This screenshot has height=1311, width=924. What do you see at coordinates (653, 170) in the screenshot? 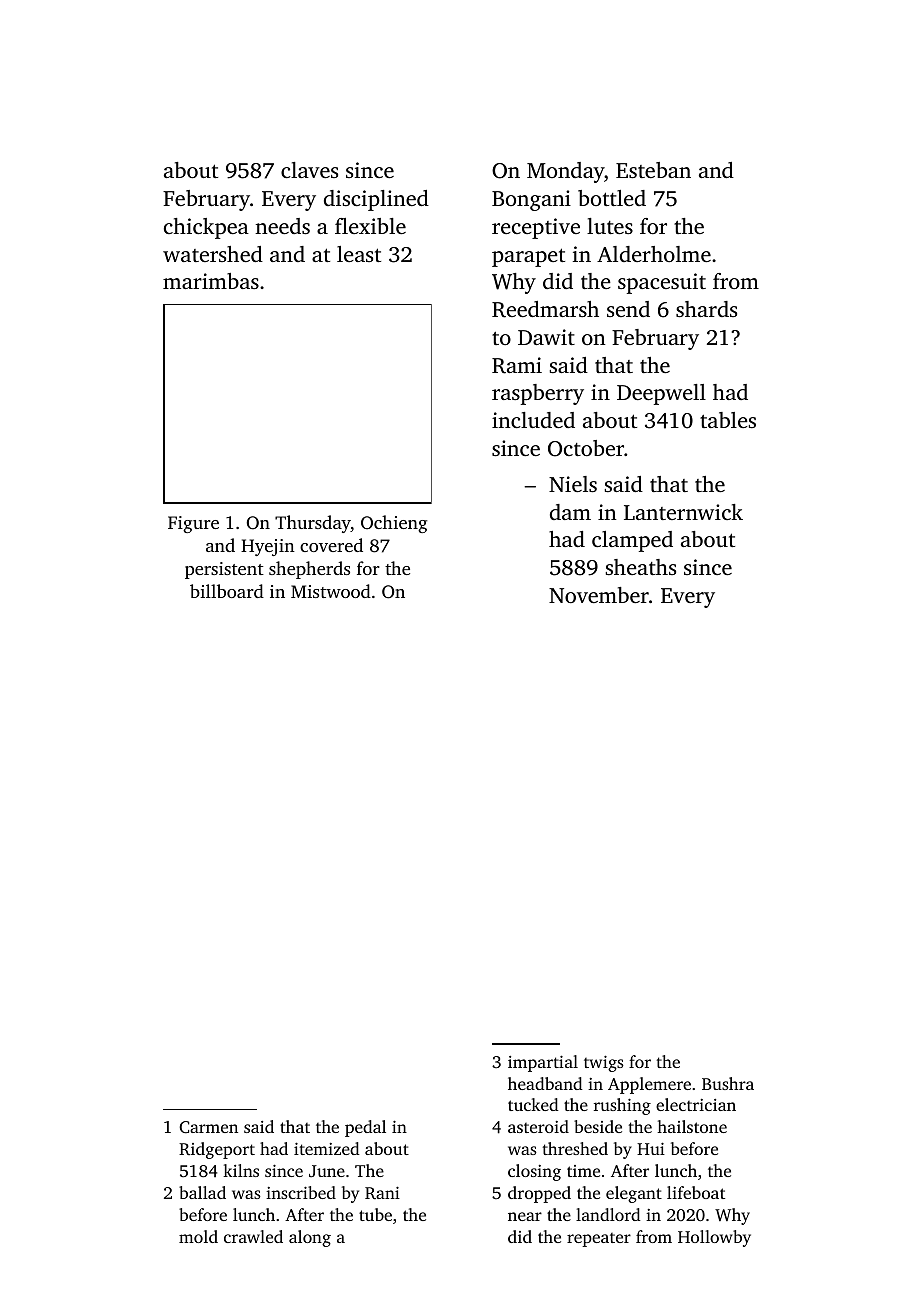
I see `Esteban` at bounding box center [653, 170].
